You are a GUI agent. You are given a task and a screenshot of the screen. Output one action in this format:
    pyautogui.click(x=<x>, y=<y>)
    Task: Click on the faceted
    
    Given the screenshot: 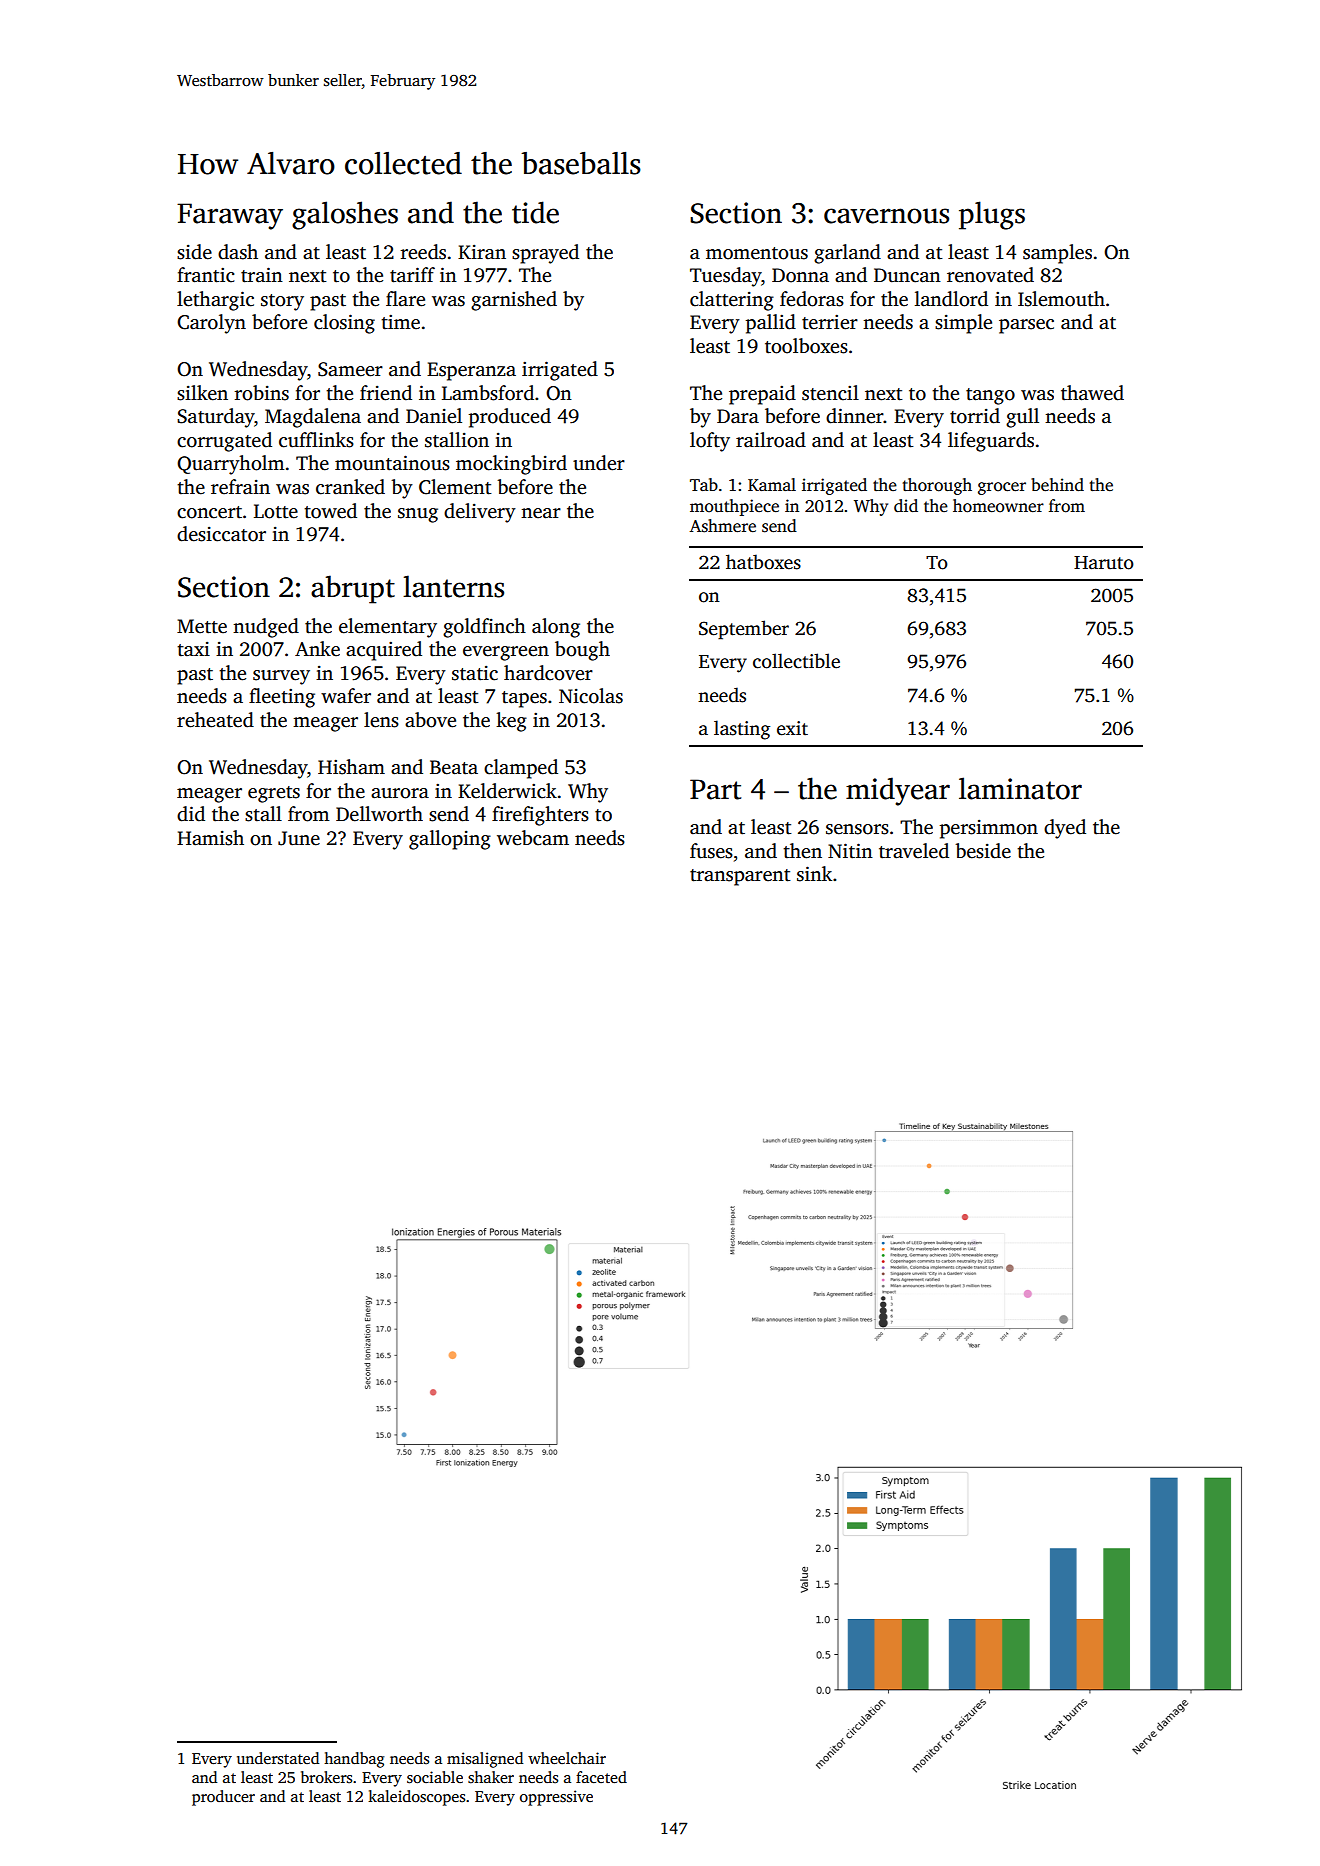 What is the action you would take?
    pyautogui.click(x=601, y=1777)
